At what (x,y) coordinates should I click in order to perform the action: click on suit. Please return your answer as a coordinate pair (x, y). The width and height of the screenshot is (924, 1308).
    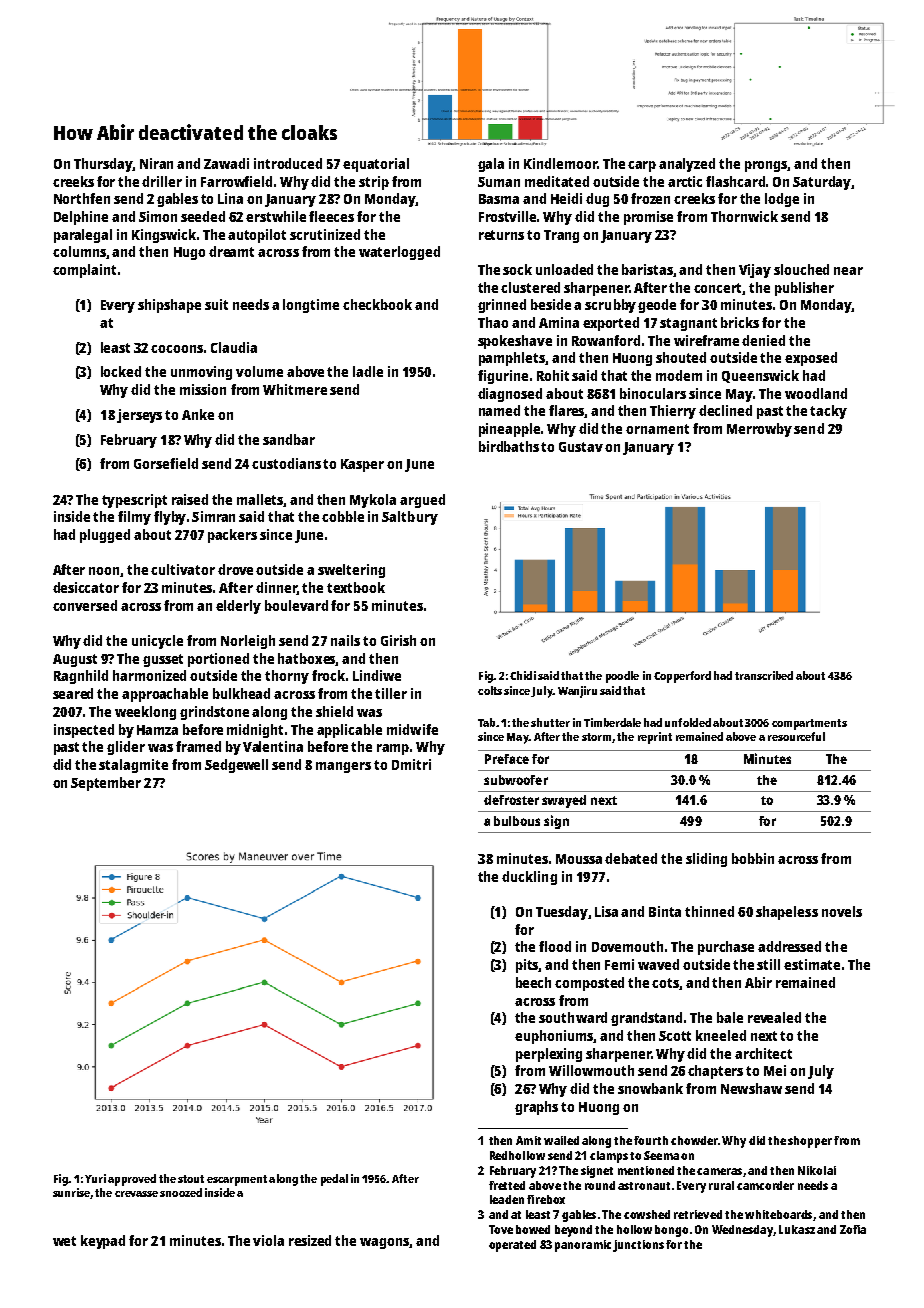
    Looking at the image, I should click on (216, 304).
